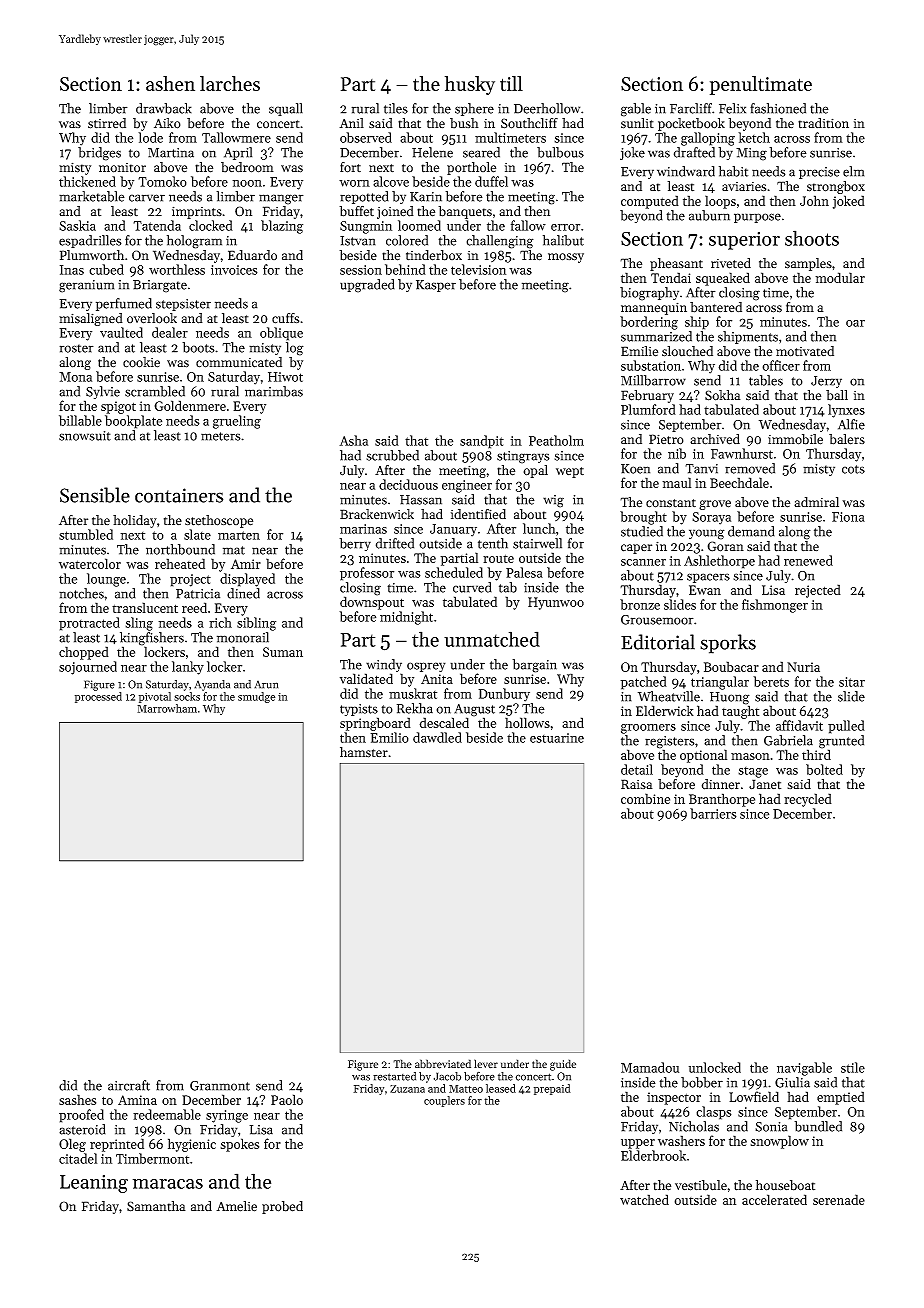  Describe the element at coordinates (156, 1206) in the document. I see `Samantha` at that location.
